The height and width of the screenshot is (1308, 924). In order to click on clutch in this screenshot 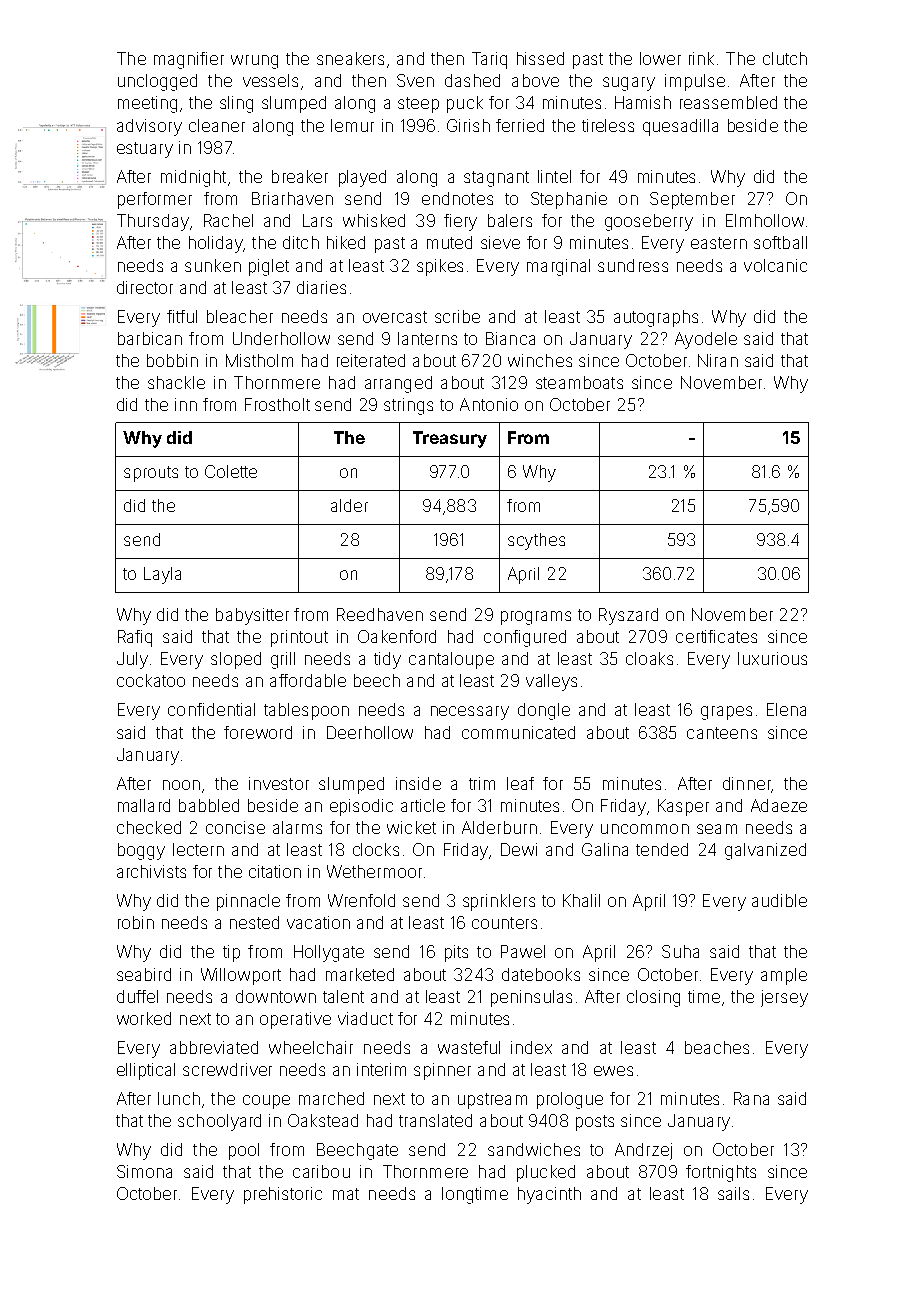, I will do `click(785, 58)`.
